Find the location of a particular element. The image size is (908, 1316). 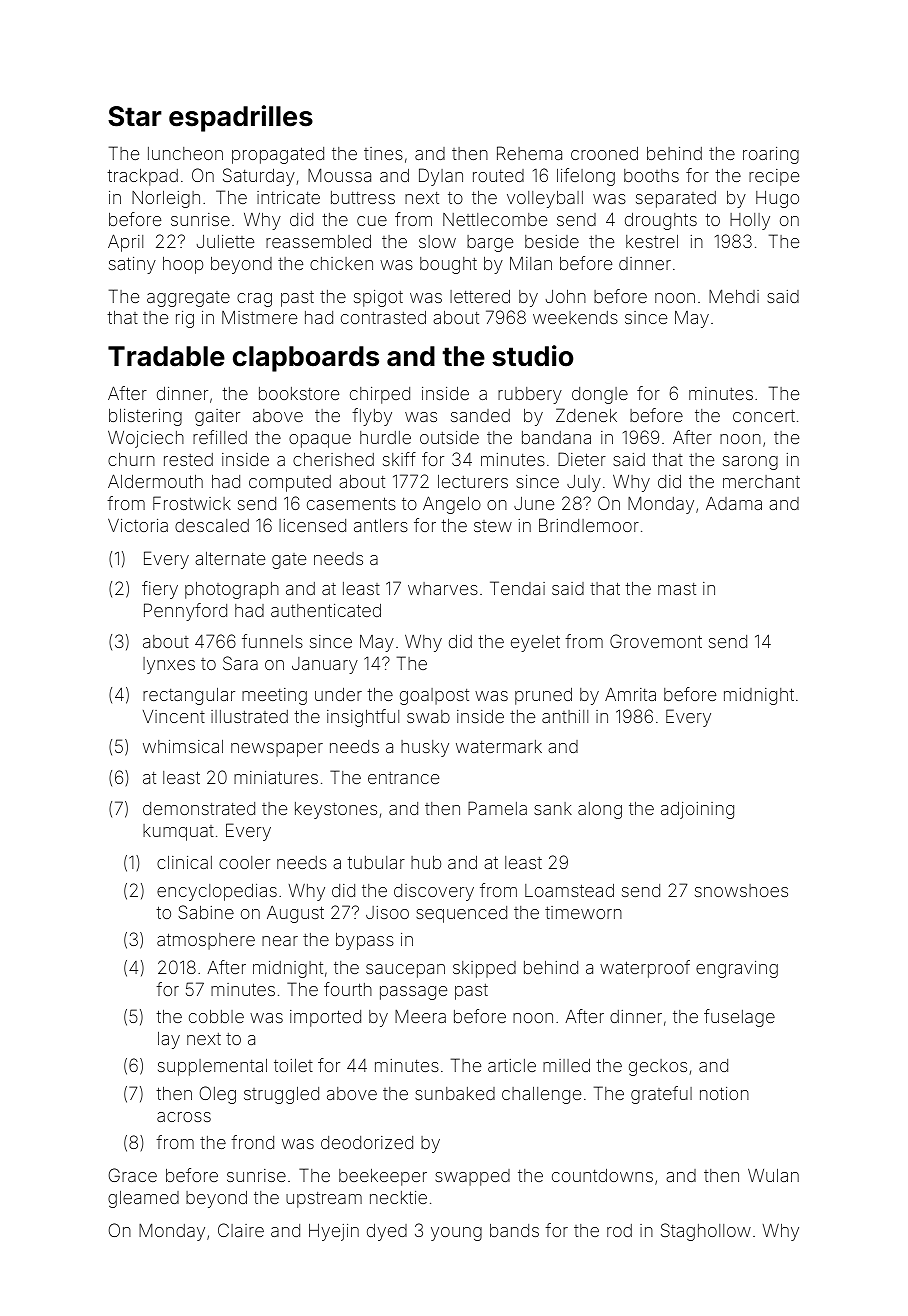

Grace is located at coordinates (132, 1175).
